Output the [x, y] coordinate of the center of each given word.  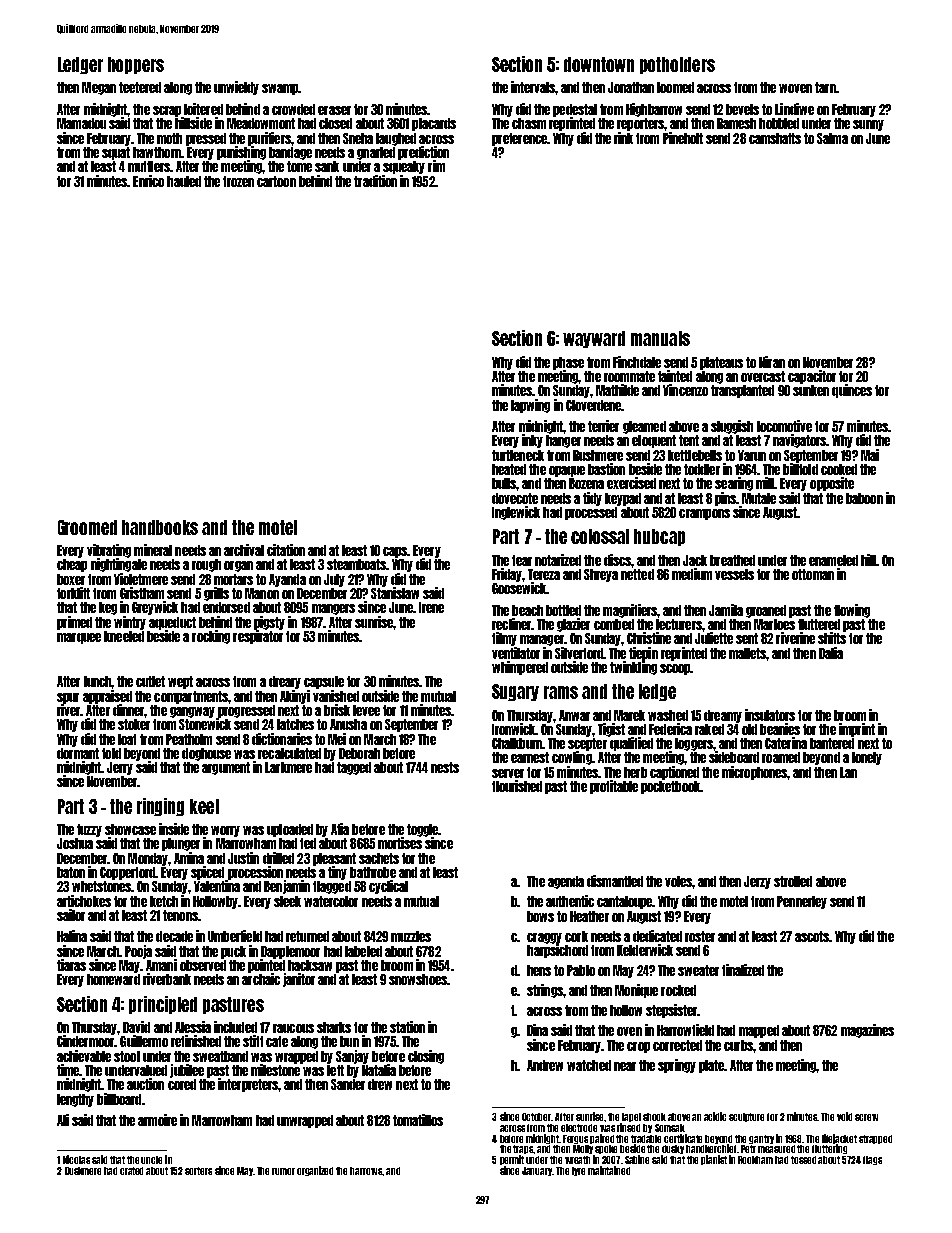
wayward [594, 339]
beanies [780, 729]
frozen [238, 181]
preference [519, 139]
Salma [832, 138]
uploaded [290, 830]
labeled [363, 951]
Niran [772, 362]
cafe [277, 1041]
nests [445, 767]
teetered [140, 87]
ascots [812, 936]
